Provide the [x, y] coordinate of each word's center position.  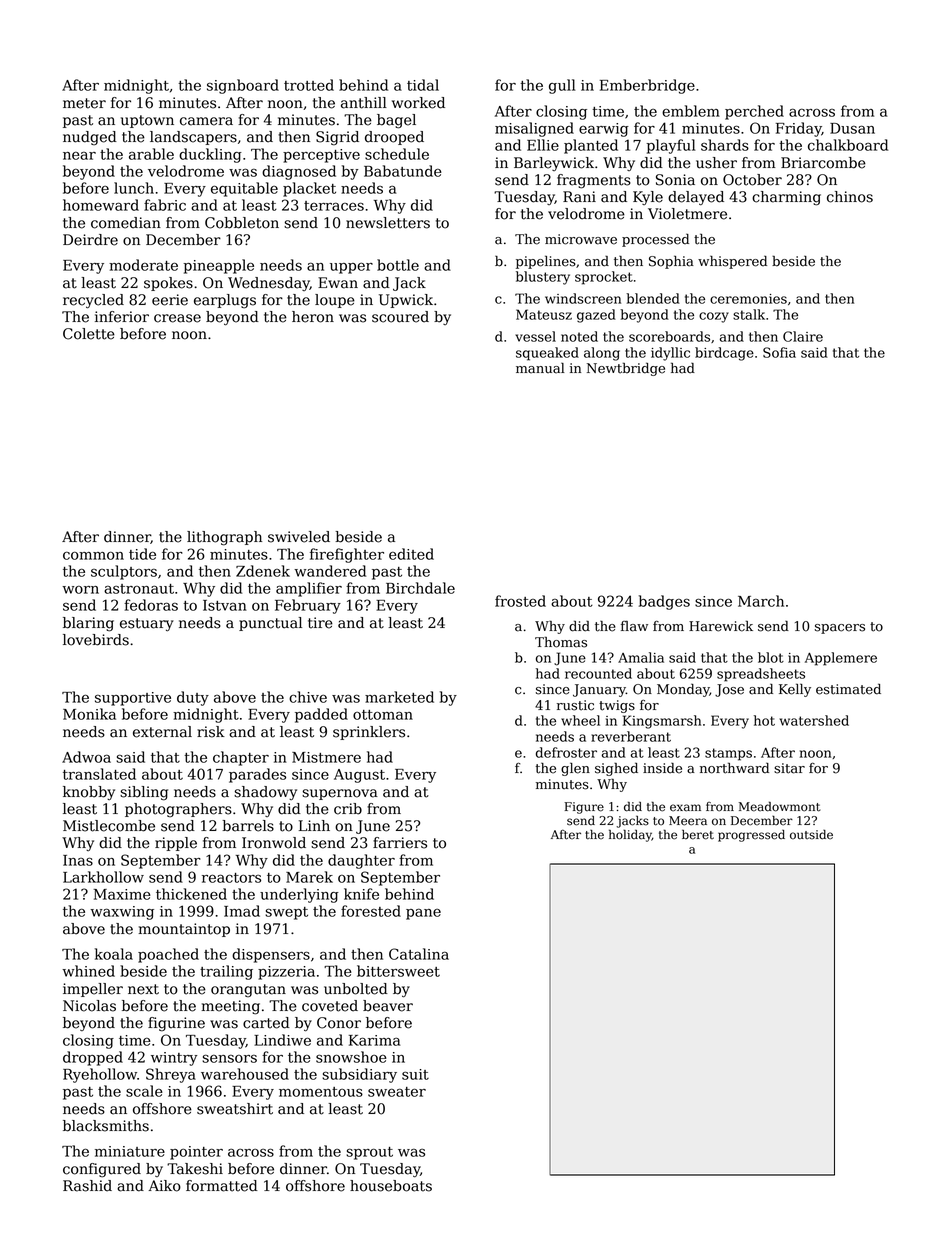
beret [698, 834]
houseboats [391, 1186]
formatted [222, 1186]
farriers [400, 843]
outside [811, 835]
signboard [243, 86]
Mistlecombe [109, 826]
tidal [423, 85]
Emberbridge [647, 86]
